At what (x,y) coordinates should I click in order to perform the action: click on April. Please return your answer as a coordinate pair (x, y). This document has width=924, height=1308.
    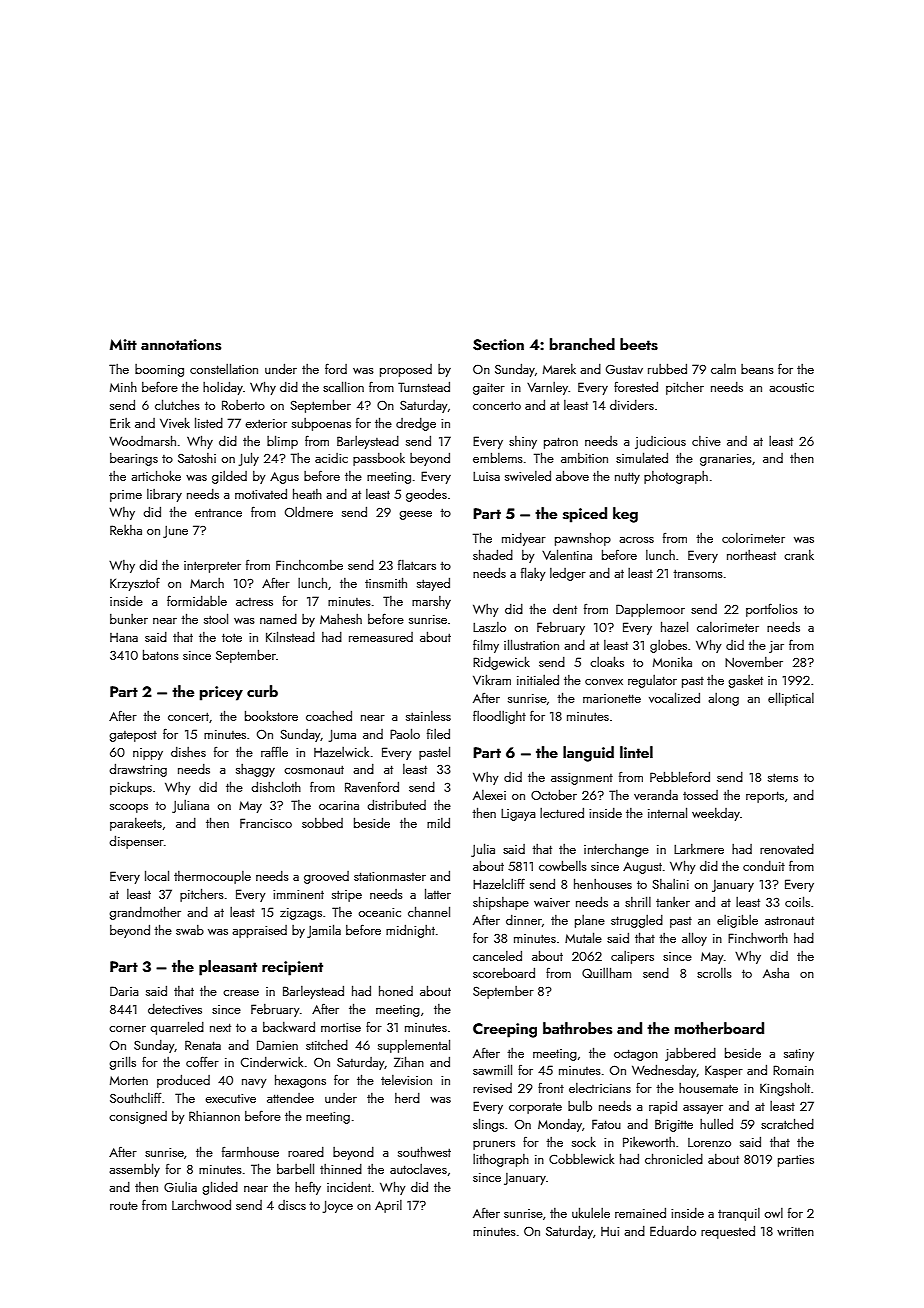
    Looking at the image, I should click on (388, 1206).
